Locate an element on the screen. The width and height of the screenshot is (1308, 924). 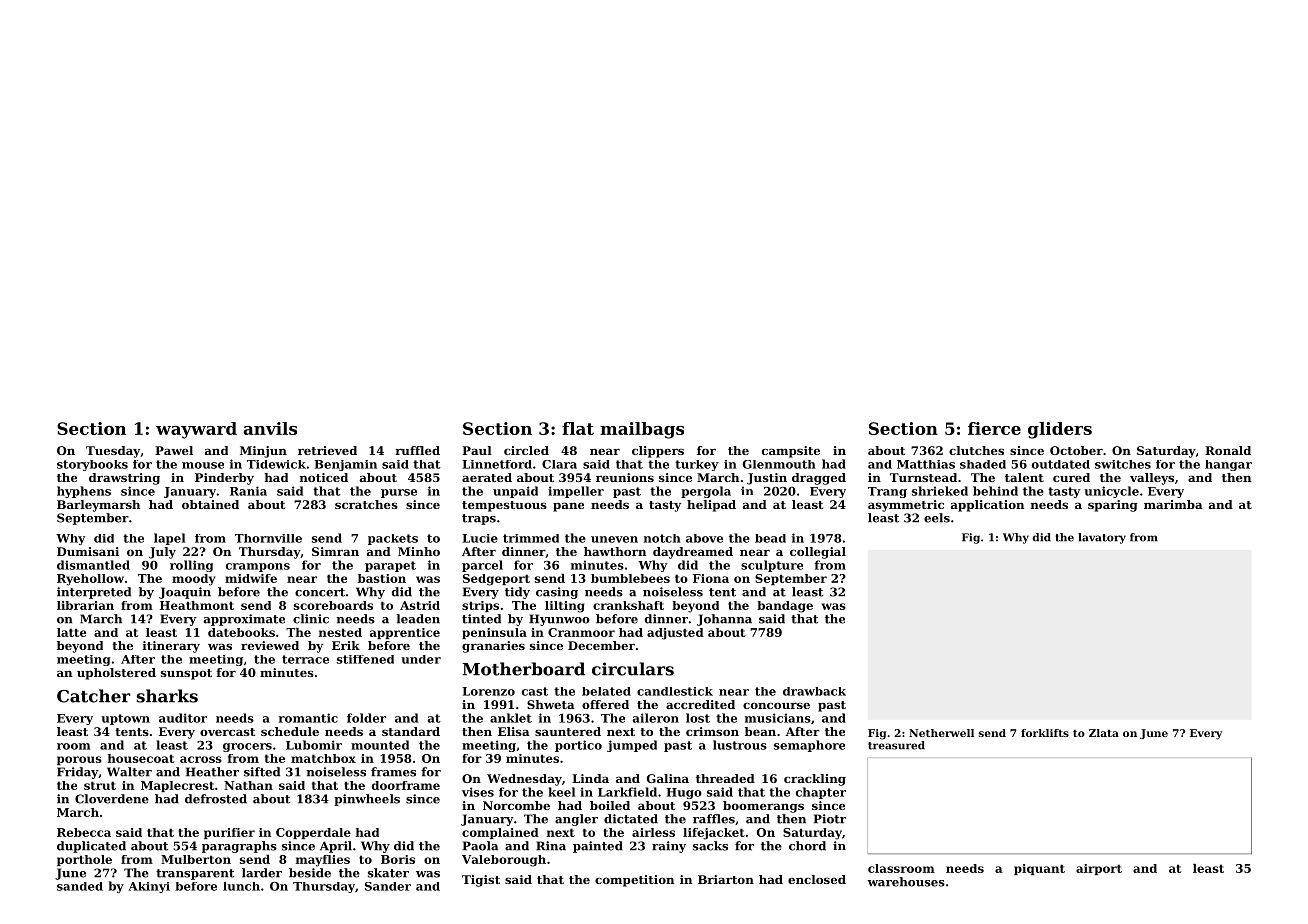
crampons is located at coordinates (258, 567).
